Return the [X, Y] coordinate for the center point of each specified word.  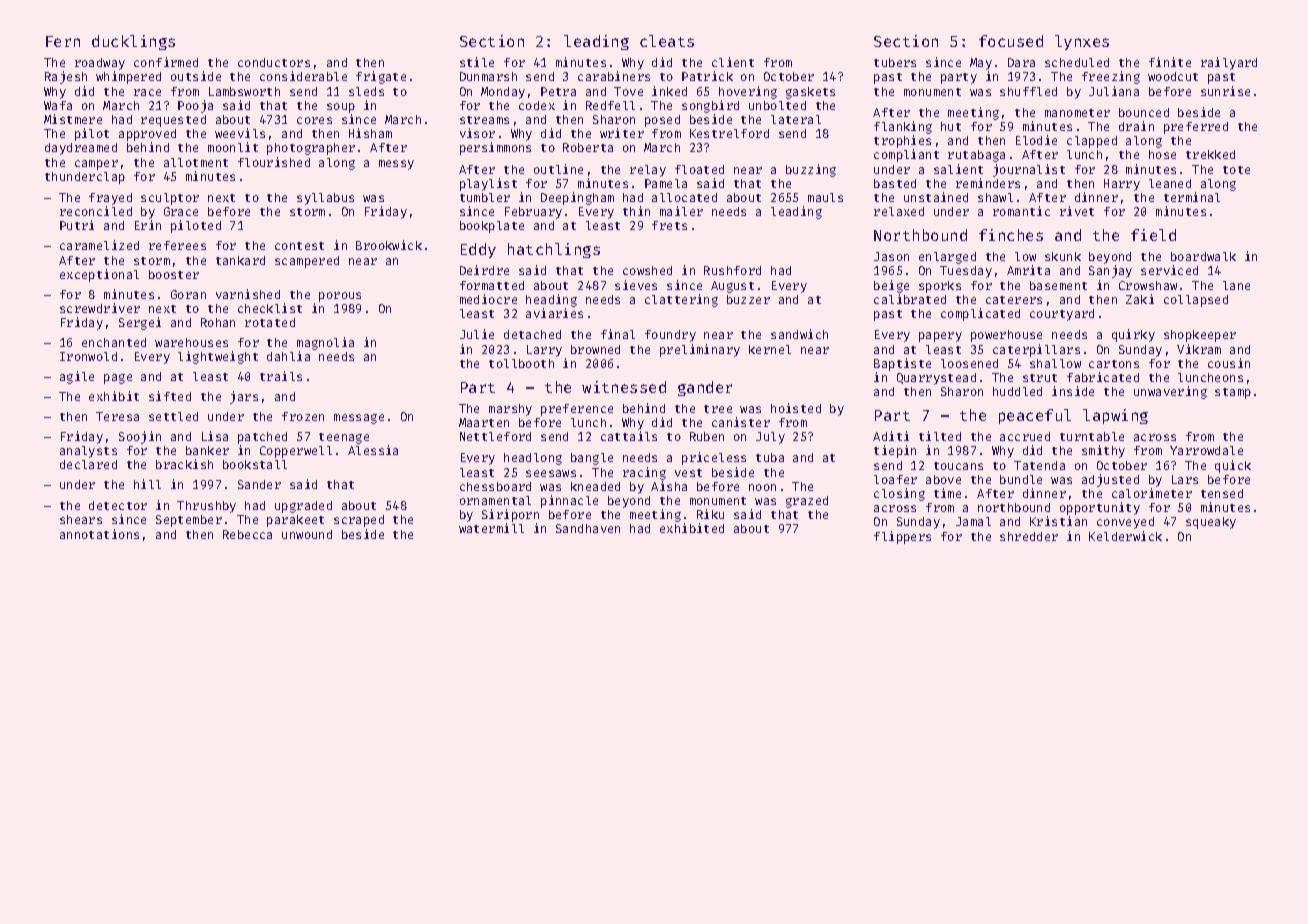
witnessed [624, 387]
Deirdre [484, 270]
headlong [533, 459]
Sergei [140, 323]
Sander [259, 484]
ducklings [133, 42]
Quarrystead [936, 379]
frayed [110, 199]
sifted [170, 396]
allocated [684, 197]
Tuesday [966, 272]
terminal [1192, 197]
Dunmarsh [488, 76]
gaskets [810, 93]
